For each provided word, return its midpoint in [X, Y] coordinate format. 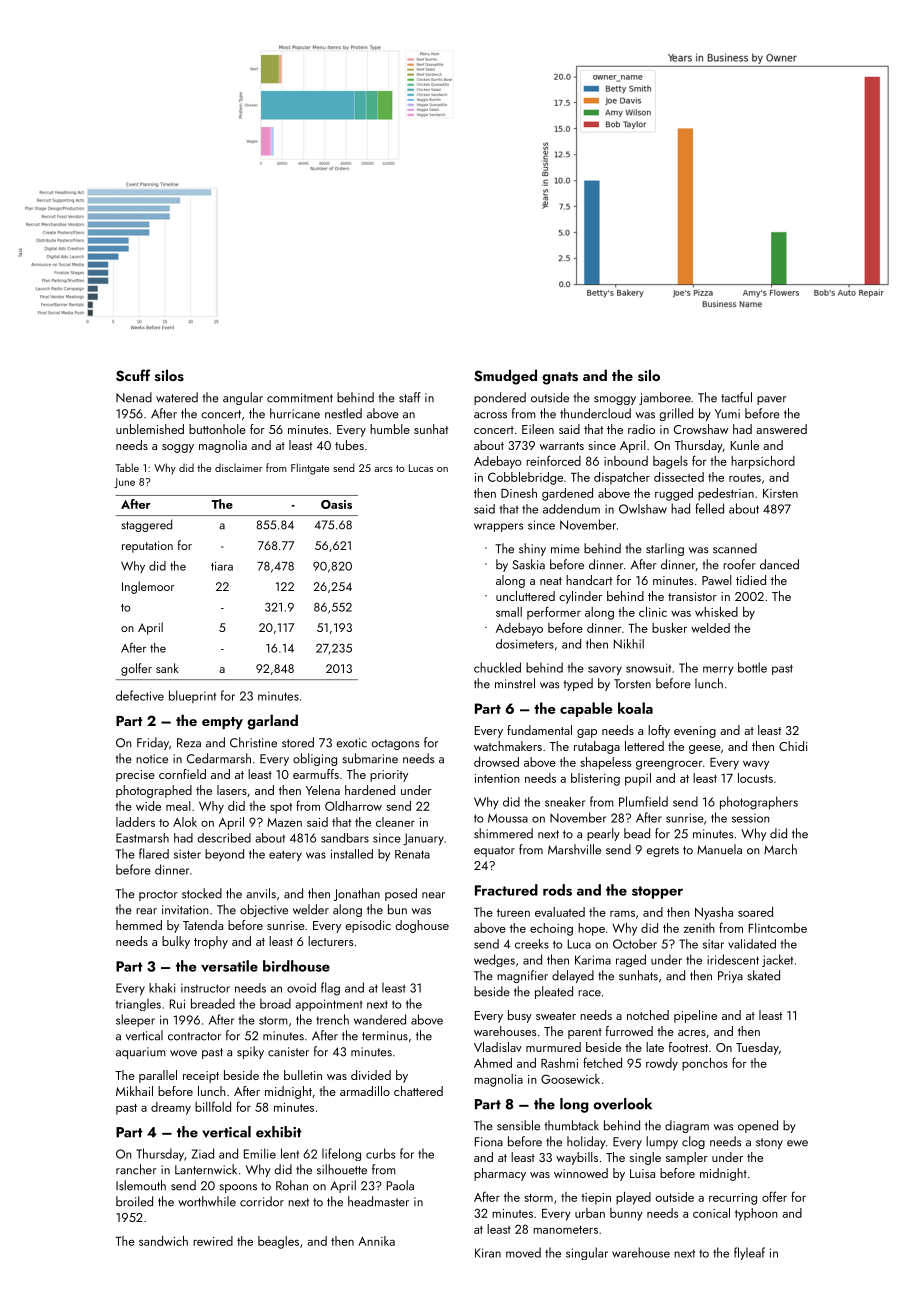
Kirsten [780, 493]
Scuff [133, 375]
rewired [213, 1241]
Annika [376, 1241]
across [490, 415]
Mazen [284, 822]
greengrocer [669, 765]
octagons [395, 744]
